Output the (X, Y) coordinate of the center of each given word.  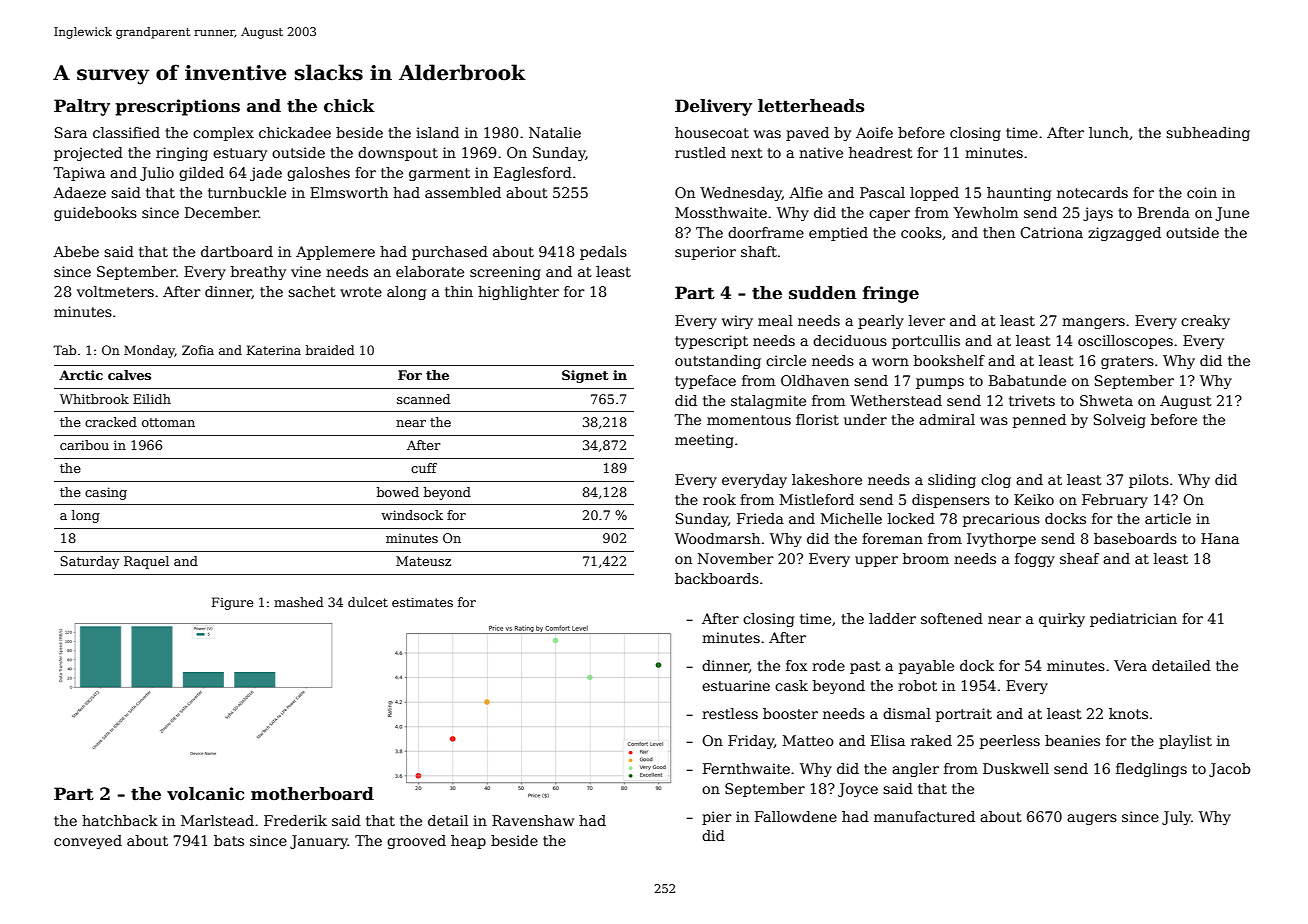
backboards (717, 578)
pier (717, 818)
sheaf (1079, 558)
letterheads (811, 106)
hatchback (120, 820)
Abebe (76, 251)
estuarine (736, 685)
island (437, 132)
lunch (1109, 132)
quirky (1062, 620)
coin (1202, 192)
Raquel (146, 562)
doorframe (766, 232)
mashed (299, 602)
